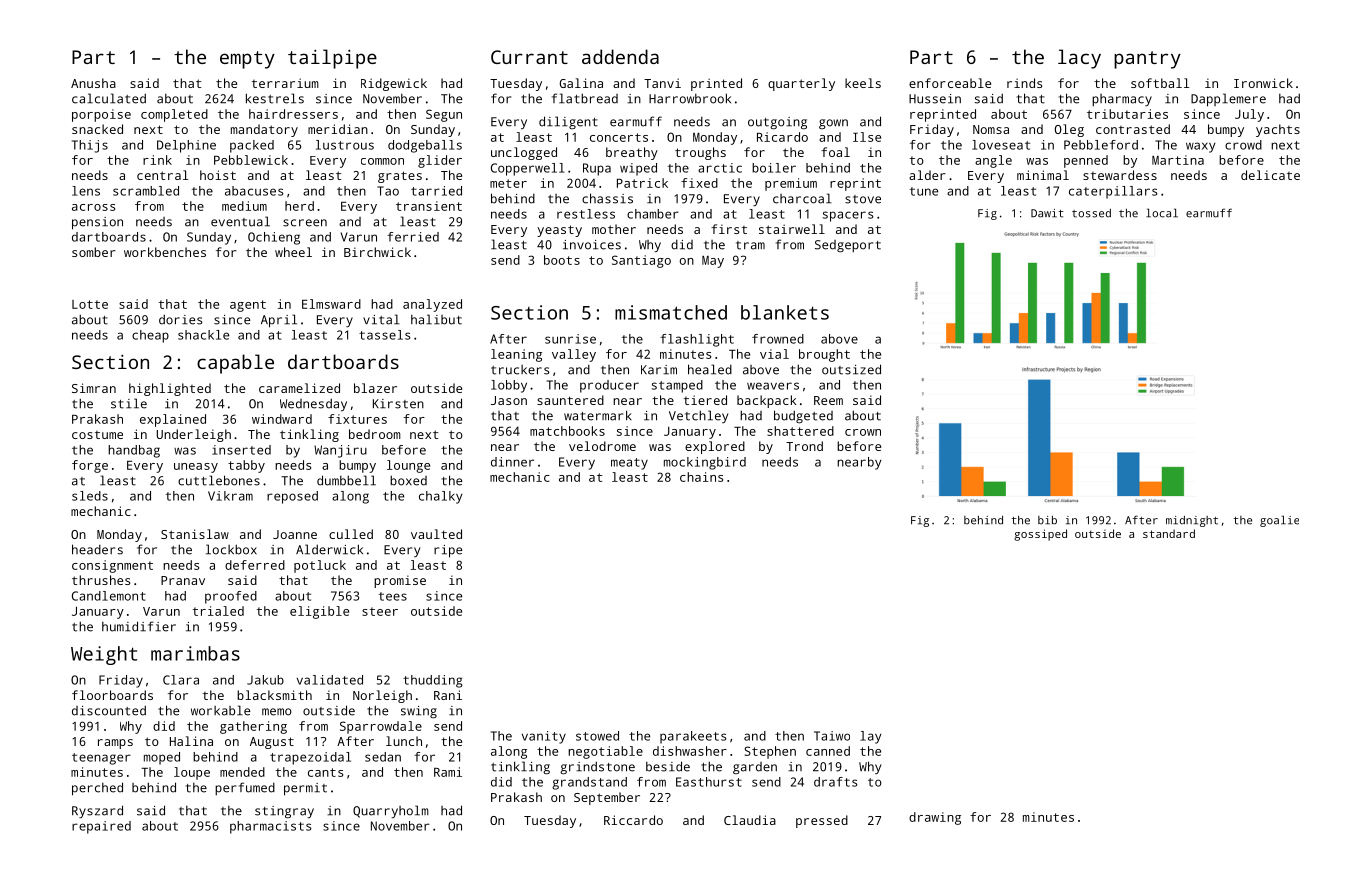 Image resolution: width=1372 pixels, height=887 pixels. What do you see at coordinates (863, 83) in the screenshot?
I see `keels` at bounding box center [863, 83].
